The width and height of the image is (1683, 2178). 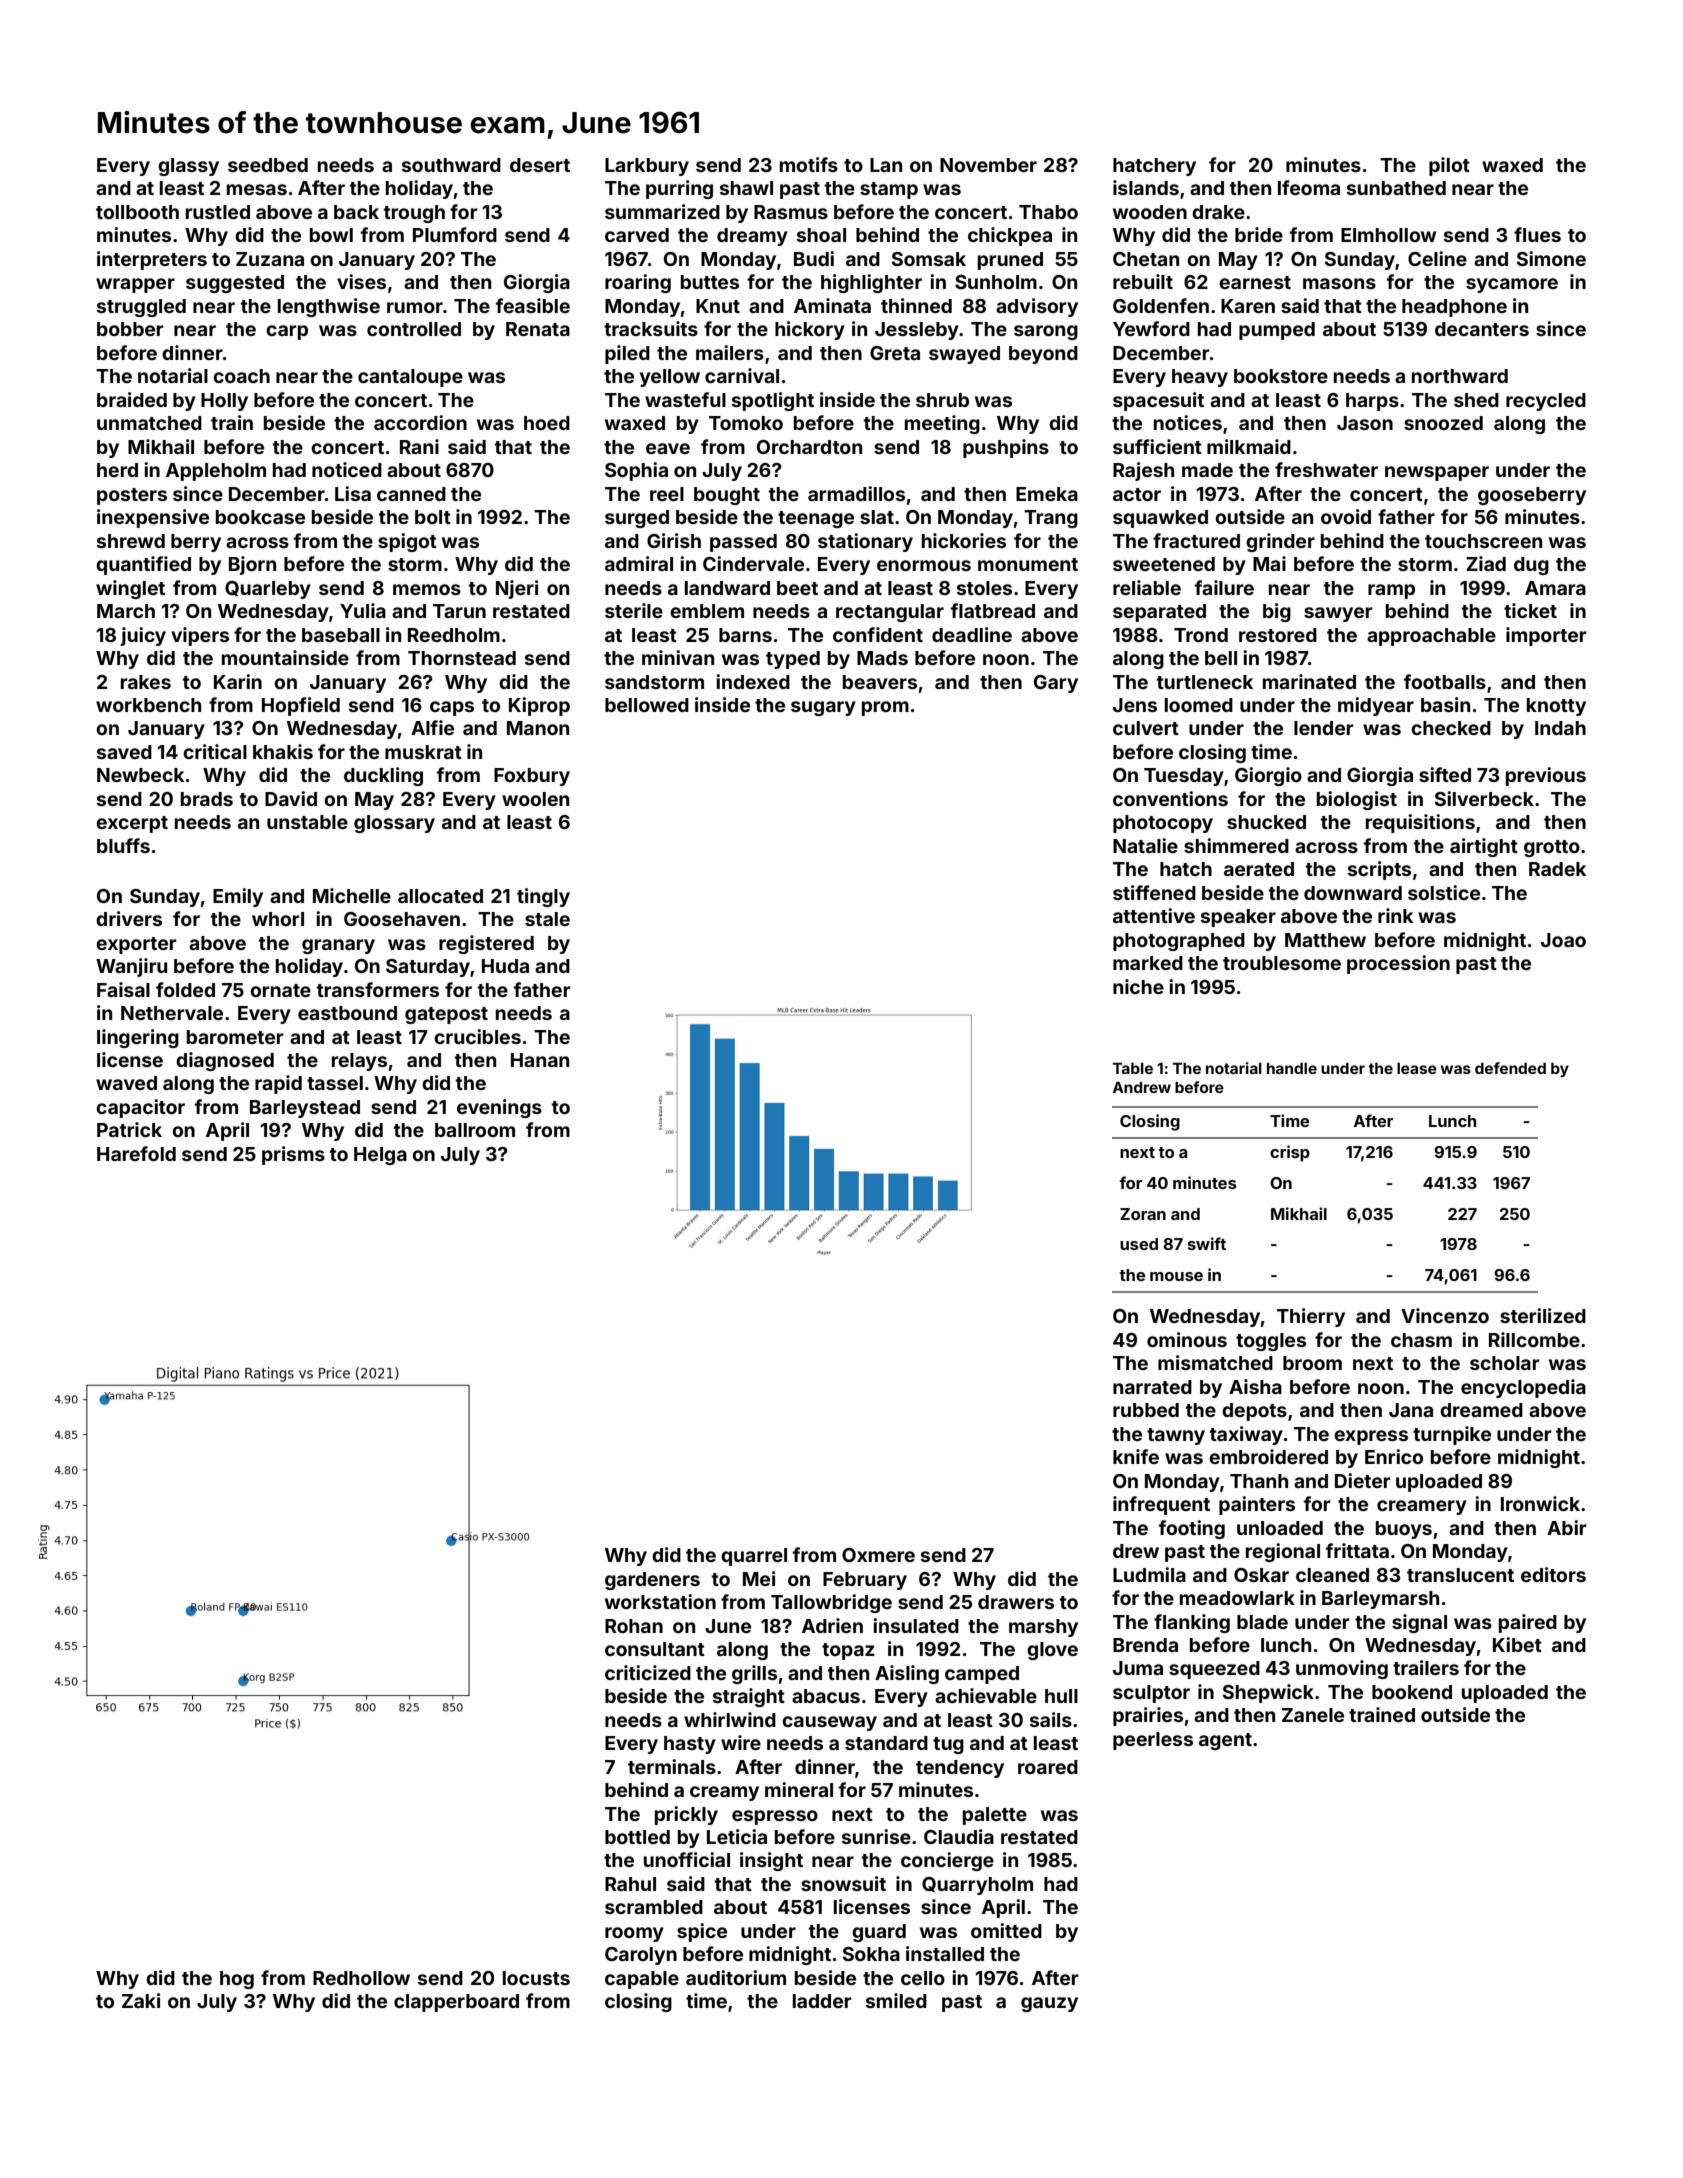 What do you see at coordinates (652, 1581) in the image?
I see `gardeners` at bounding box center [652, 1581].
